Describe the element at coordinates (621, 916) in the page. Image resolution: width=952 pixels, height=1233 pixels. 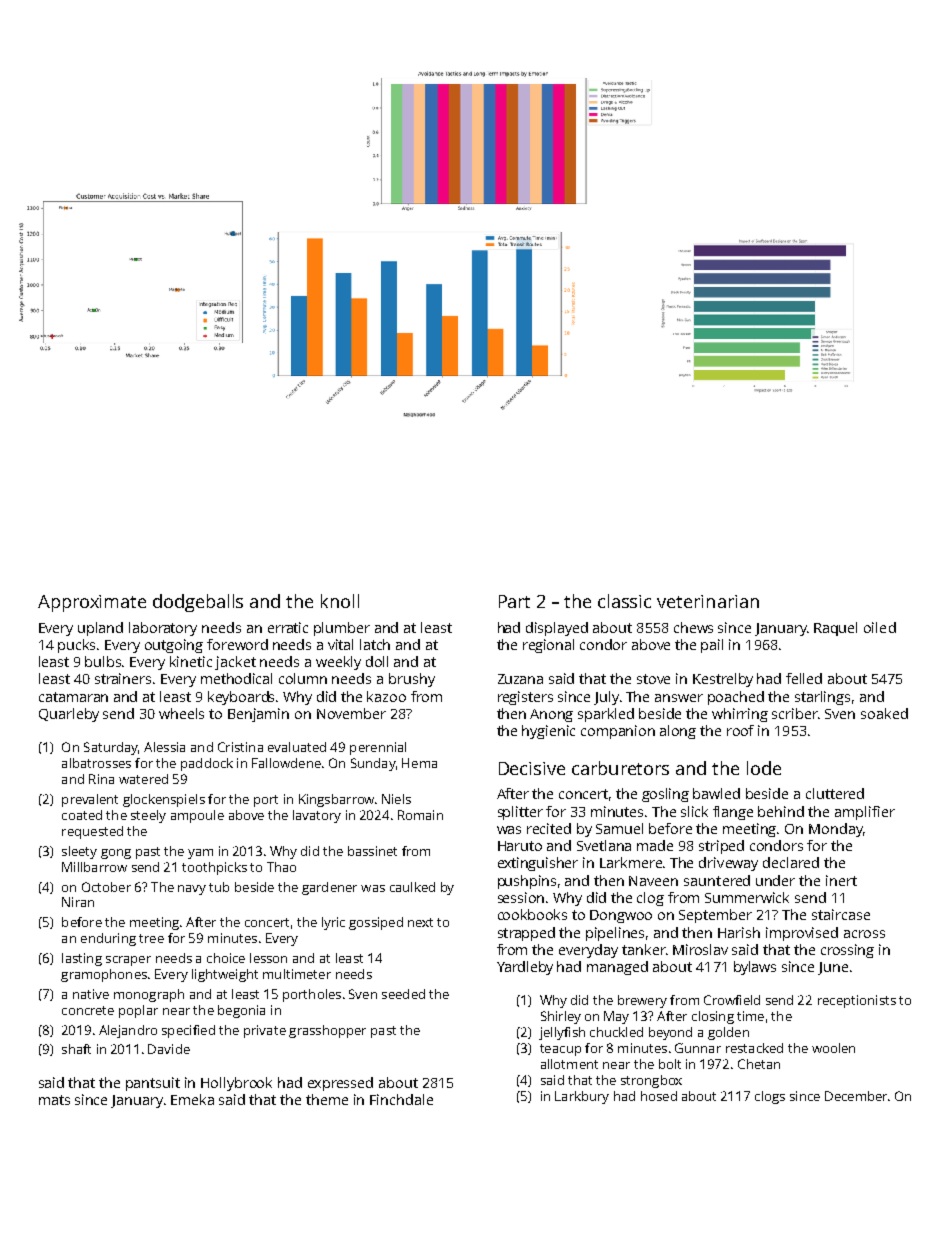
I see `Dongwoo` at that location.
